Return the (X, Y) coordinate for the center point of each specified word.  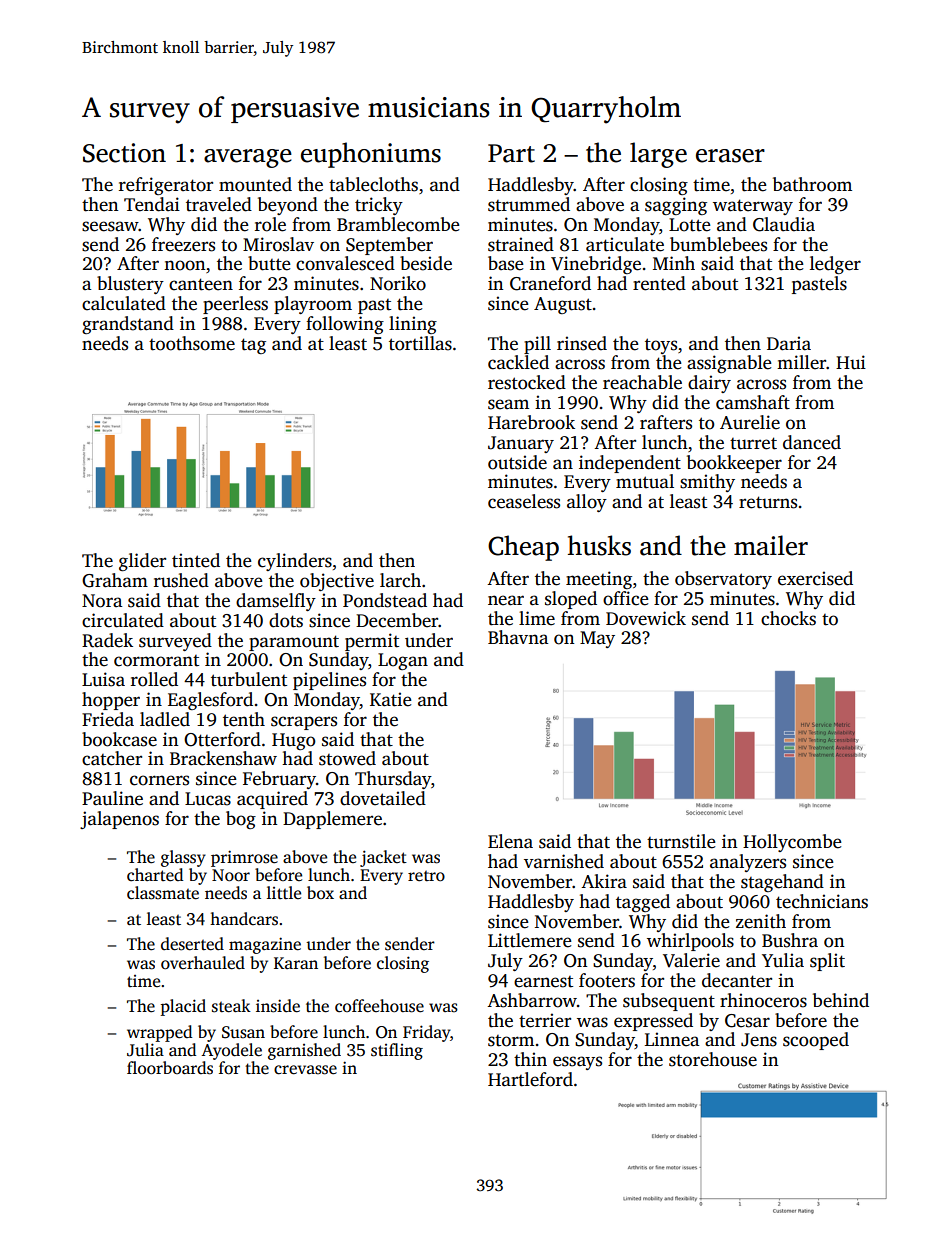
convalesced (345, 263)
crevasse (305, 1070)
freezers (183, 244)
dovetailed (383, 798)
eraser (730, 156)
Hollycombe (792, 843)
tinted (196, 560)
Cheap (523, 548)
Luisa (103, 679)
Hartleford (530, 1079)
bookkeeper (734, 464)
